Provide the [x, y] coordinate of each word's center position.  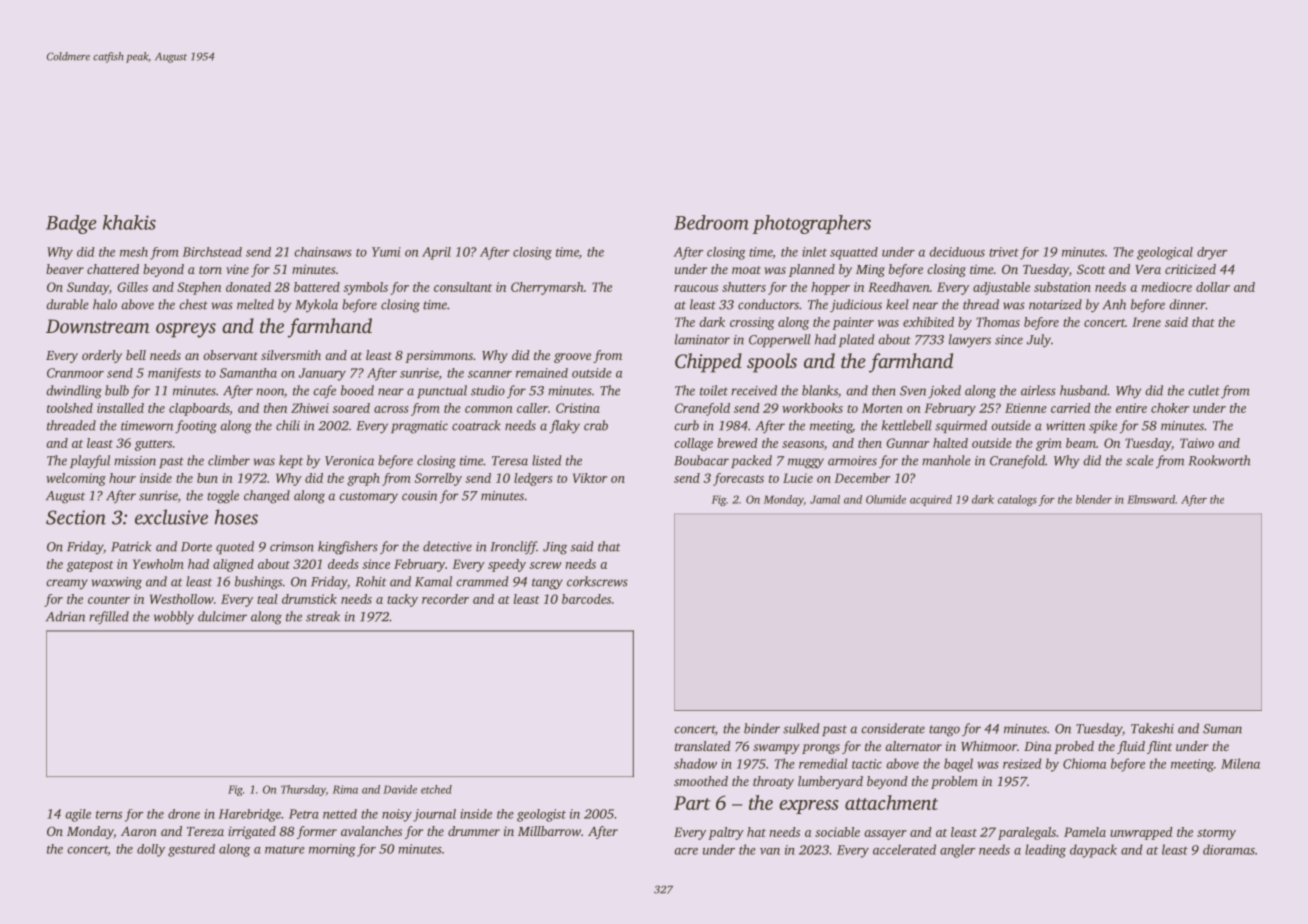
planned [812, 270]
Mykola [316, 306]
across [391, 409]
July [1039, 341]
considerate [893, 728]
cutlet [1204, 390]
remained [542, 373]
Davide [400, 789]
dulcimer [222, 616]
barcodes [586, 599]
